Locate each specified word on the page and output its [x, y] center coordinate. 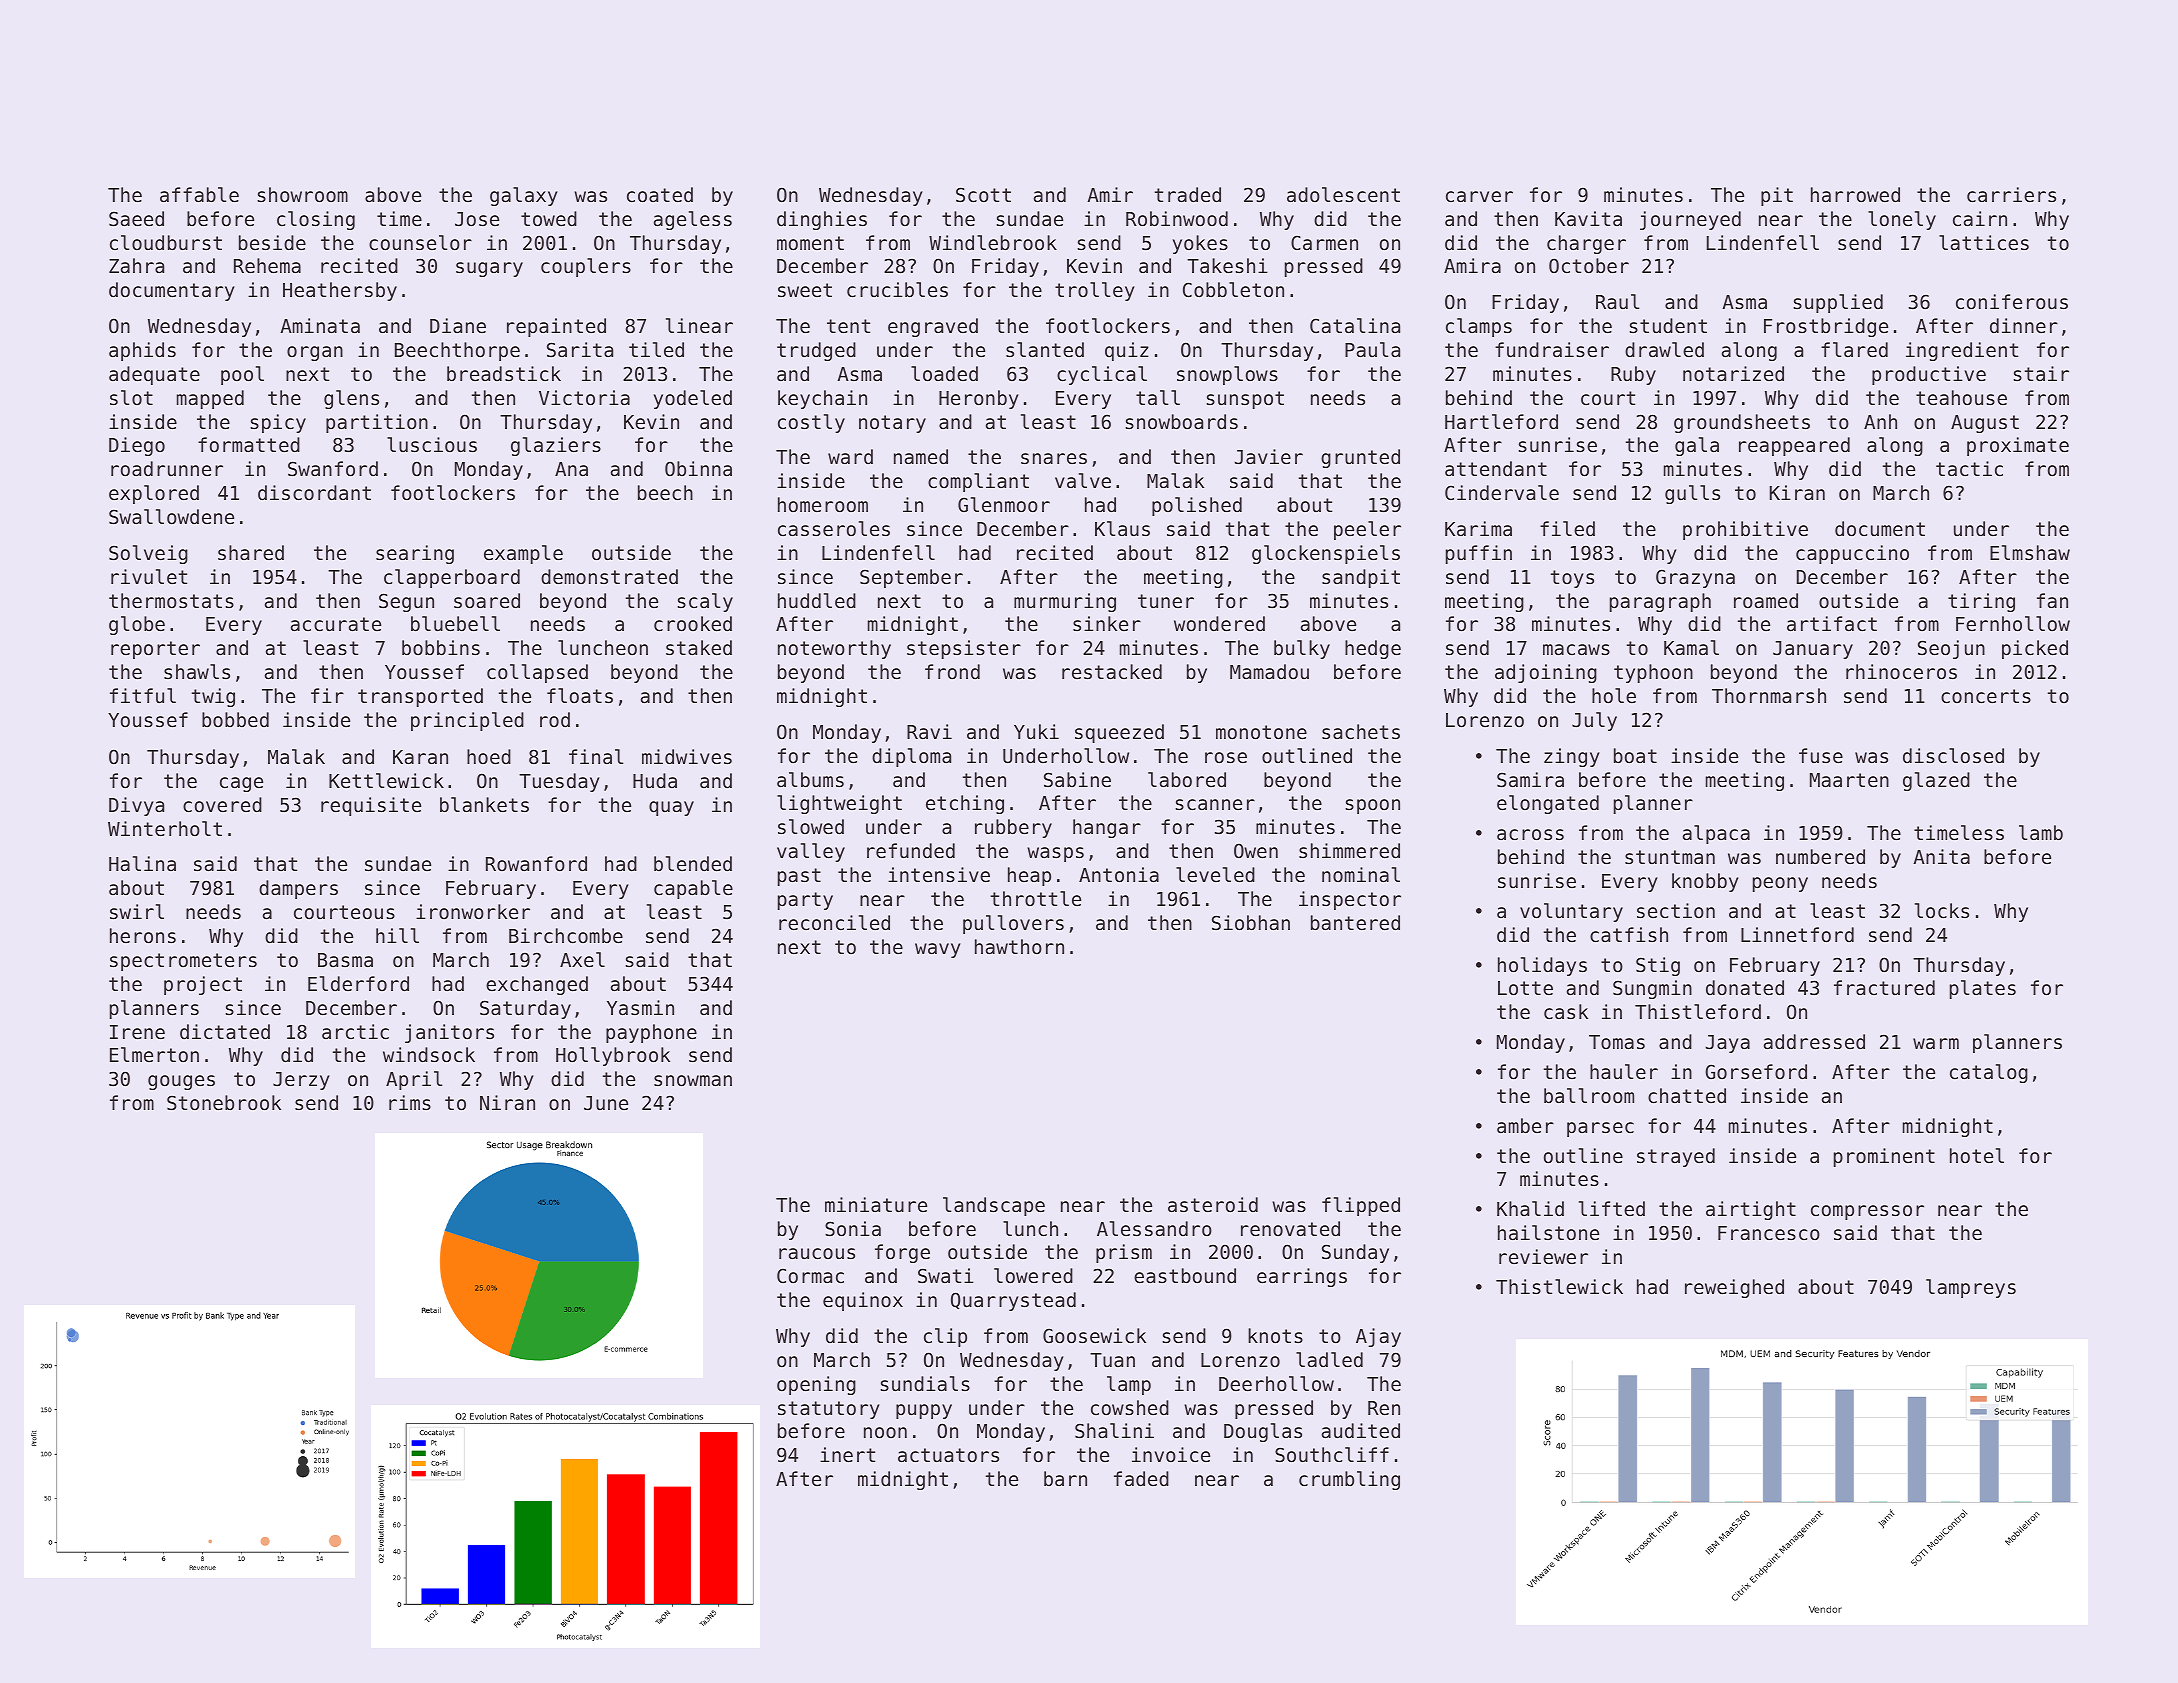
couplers [586, 267]
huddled [817, 600]
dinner [2024, 325]
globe [137, 625]
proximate [2018, 446]
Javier [1269, 457]
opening [816, 1385]
